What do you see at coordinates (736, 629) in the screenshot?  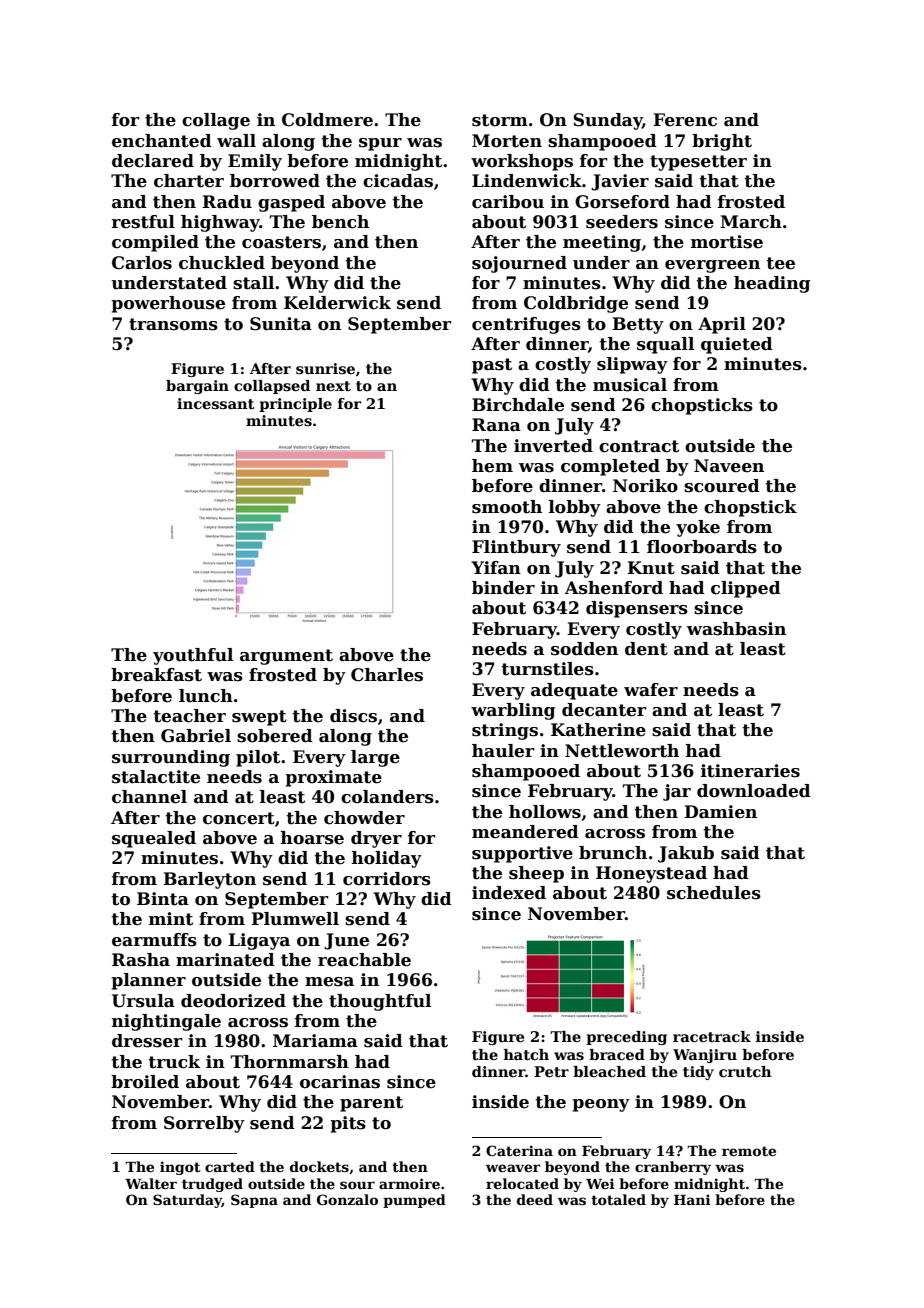 I see `washbasin` at bounding box center [736, 629].
